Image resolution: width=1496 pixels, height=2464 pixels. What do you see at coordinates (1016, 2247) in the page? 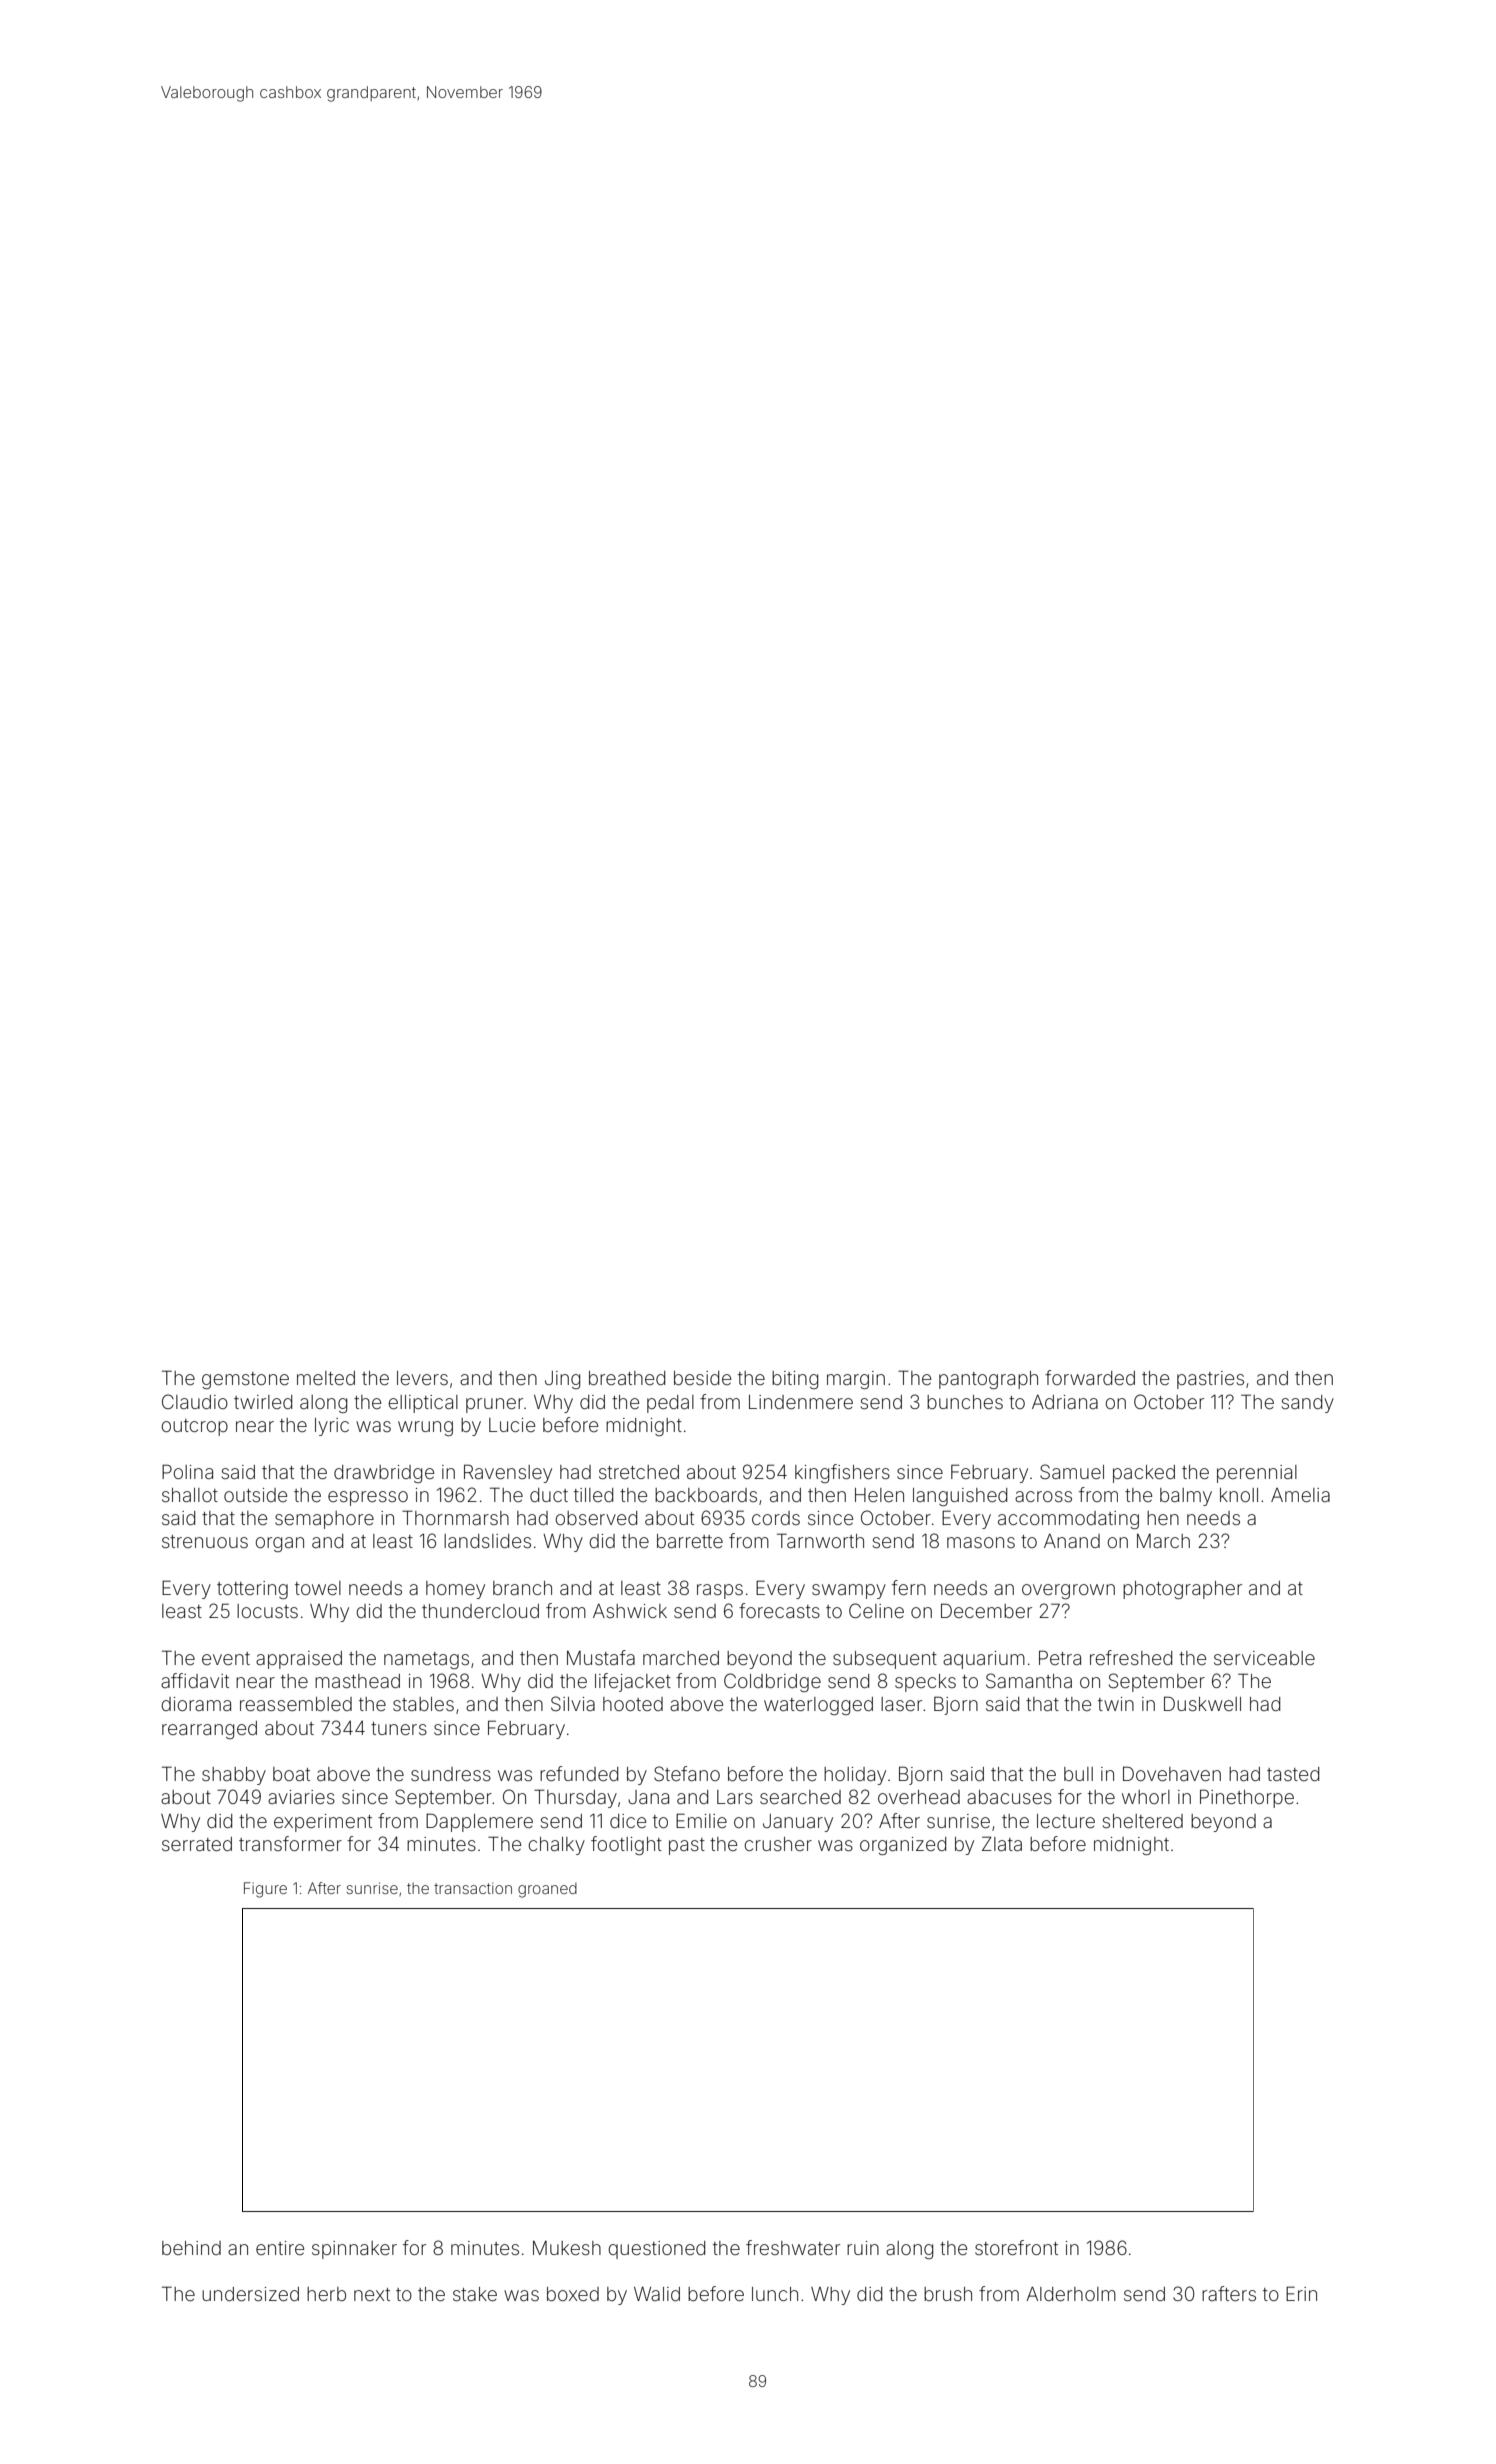
I see `storefront` at bounding box center [1016, 2247].
